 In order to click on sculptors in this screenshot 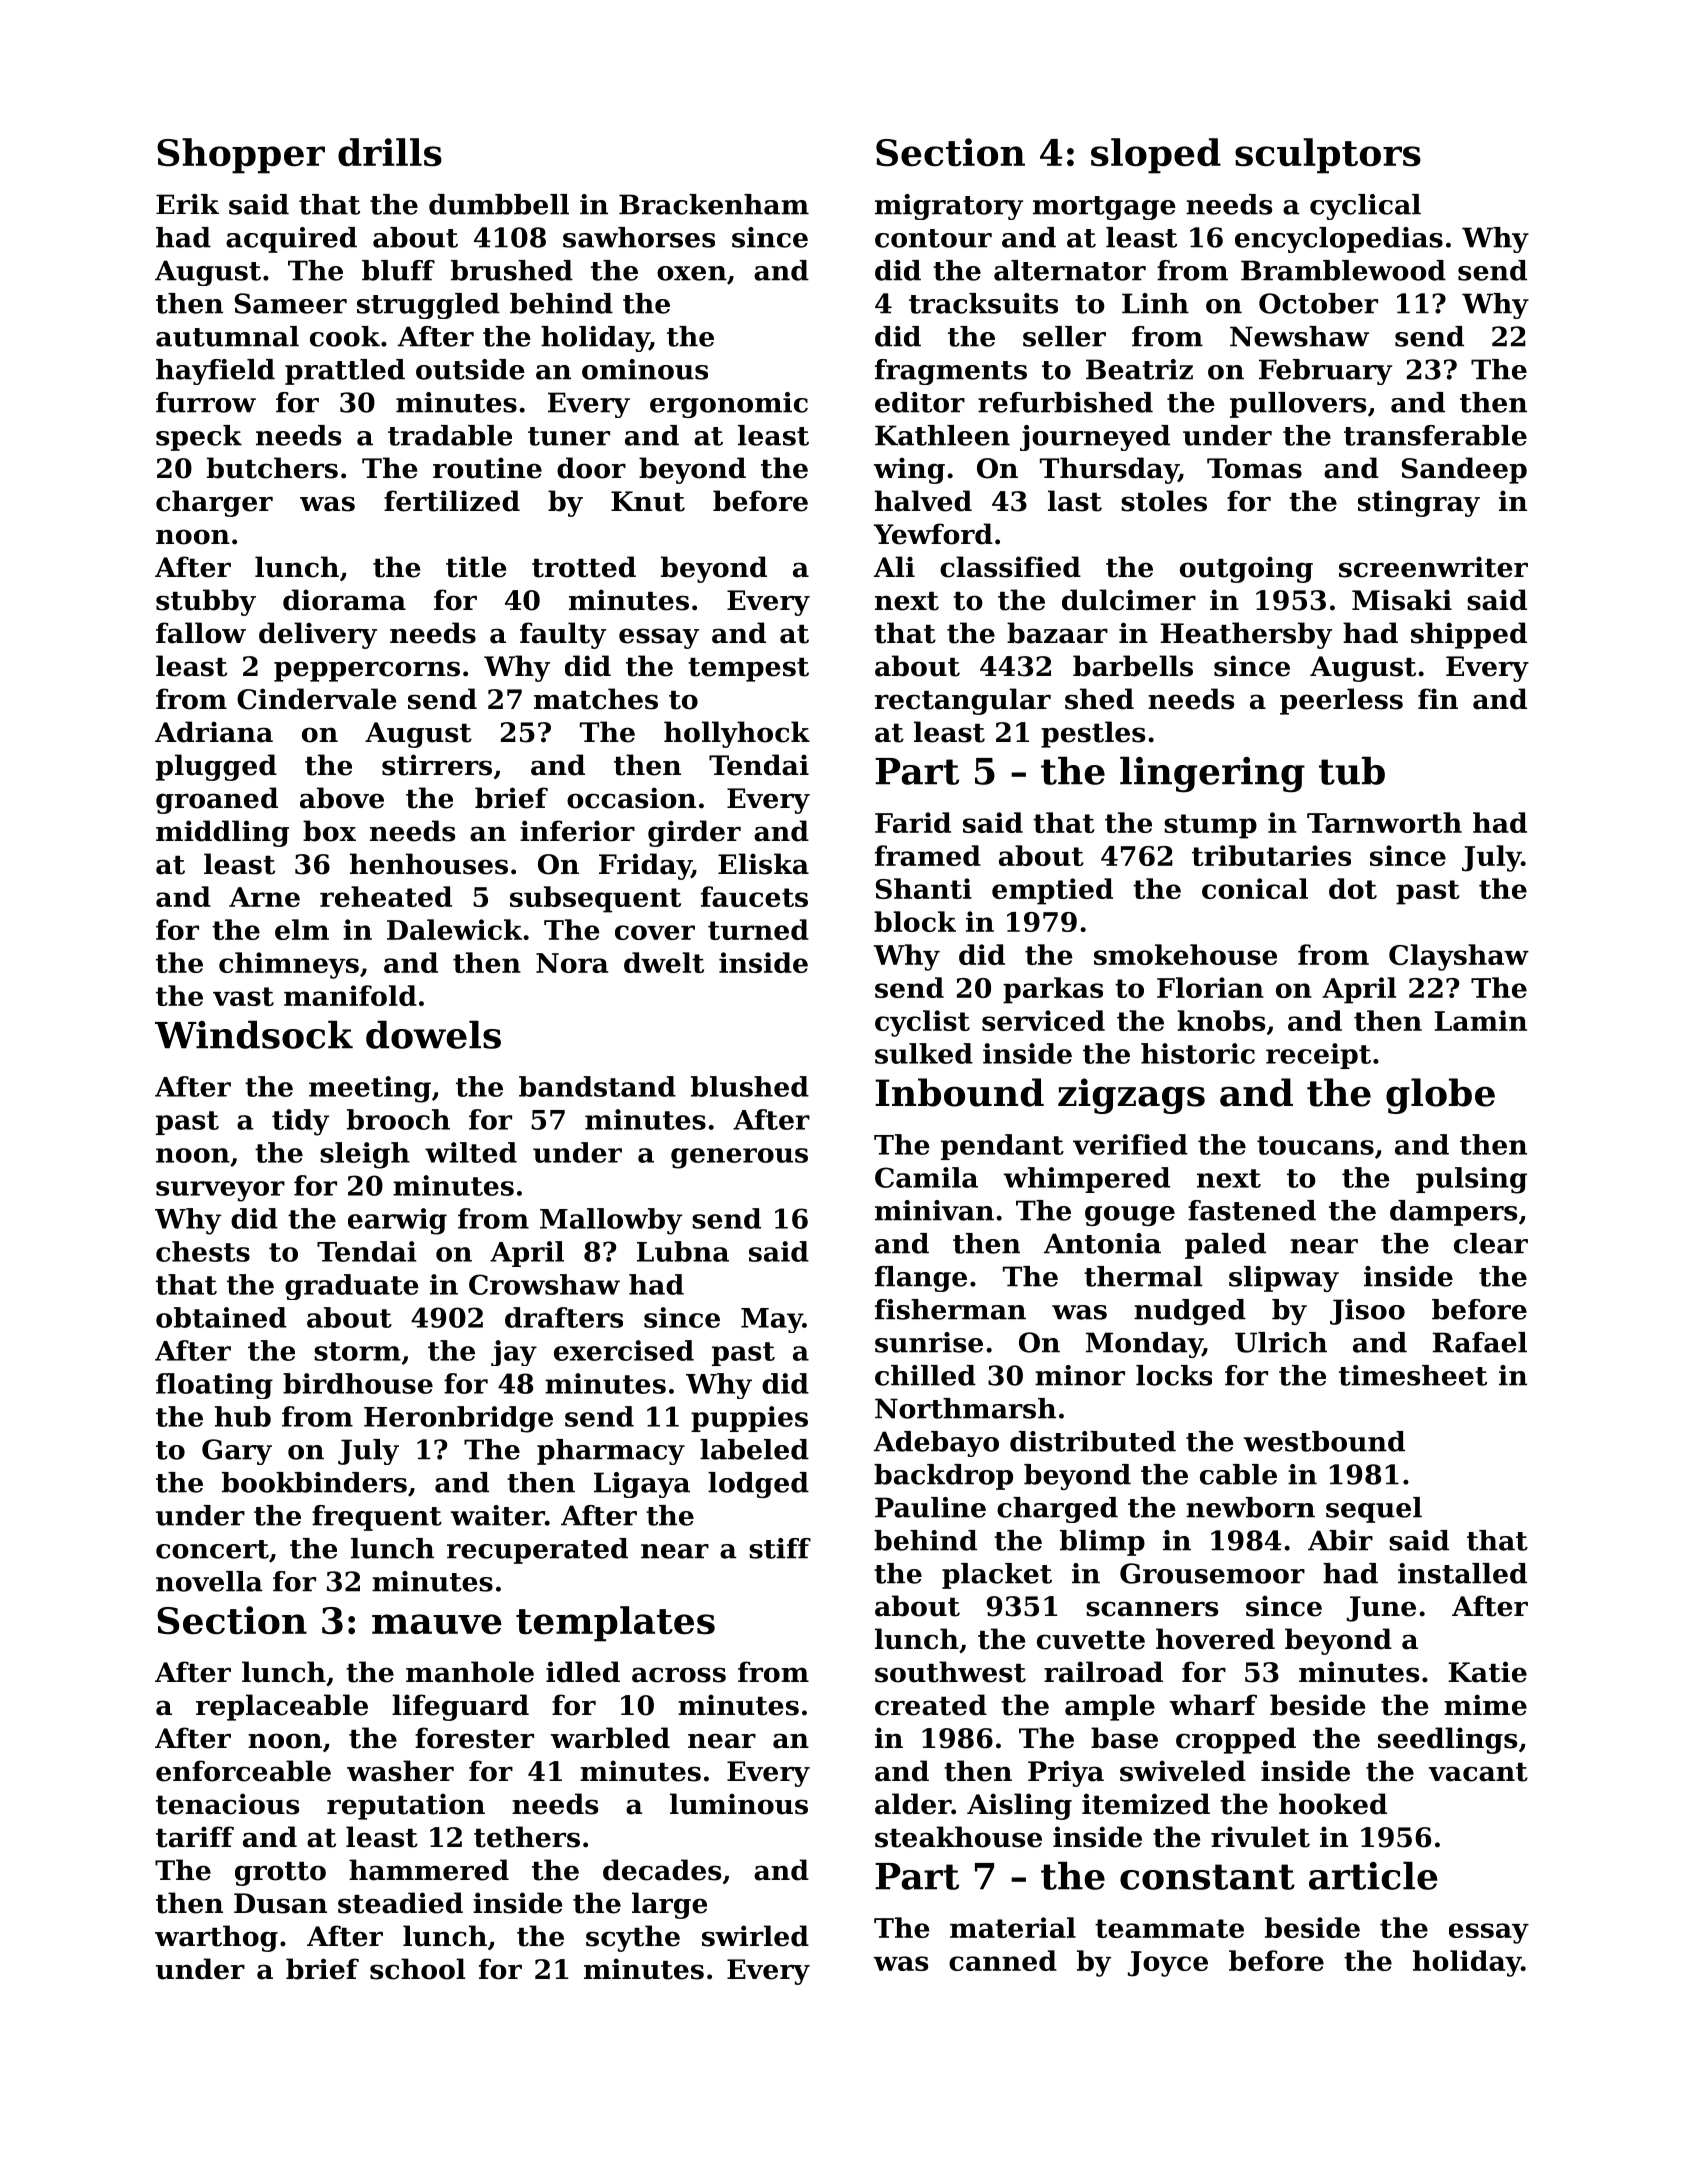, I will do `click(1328, 156)`.
